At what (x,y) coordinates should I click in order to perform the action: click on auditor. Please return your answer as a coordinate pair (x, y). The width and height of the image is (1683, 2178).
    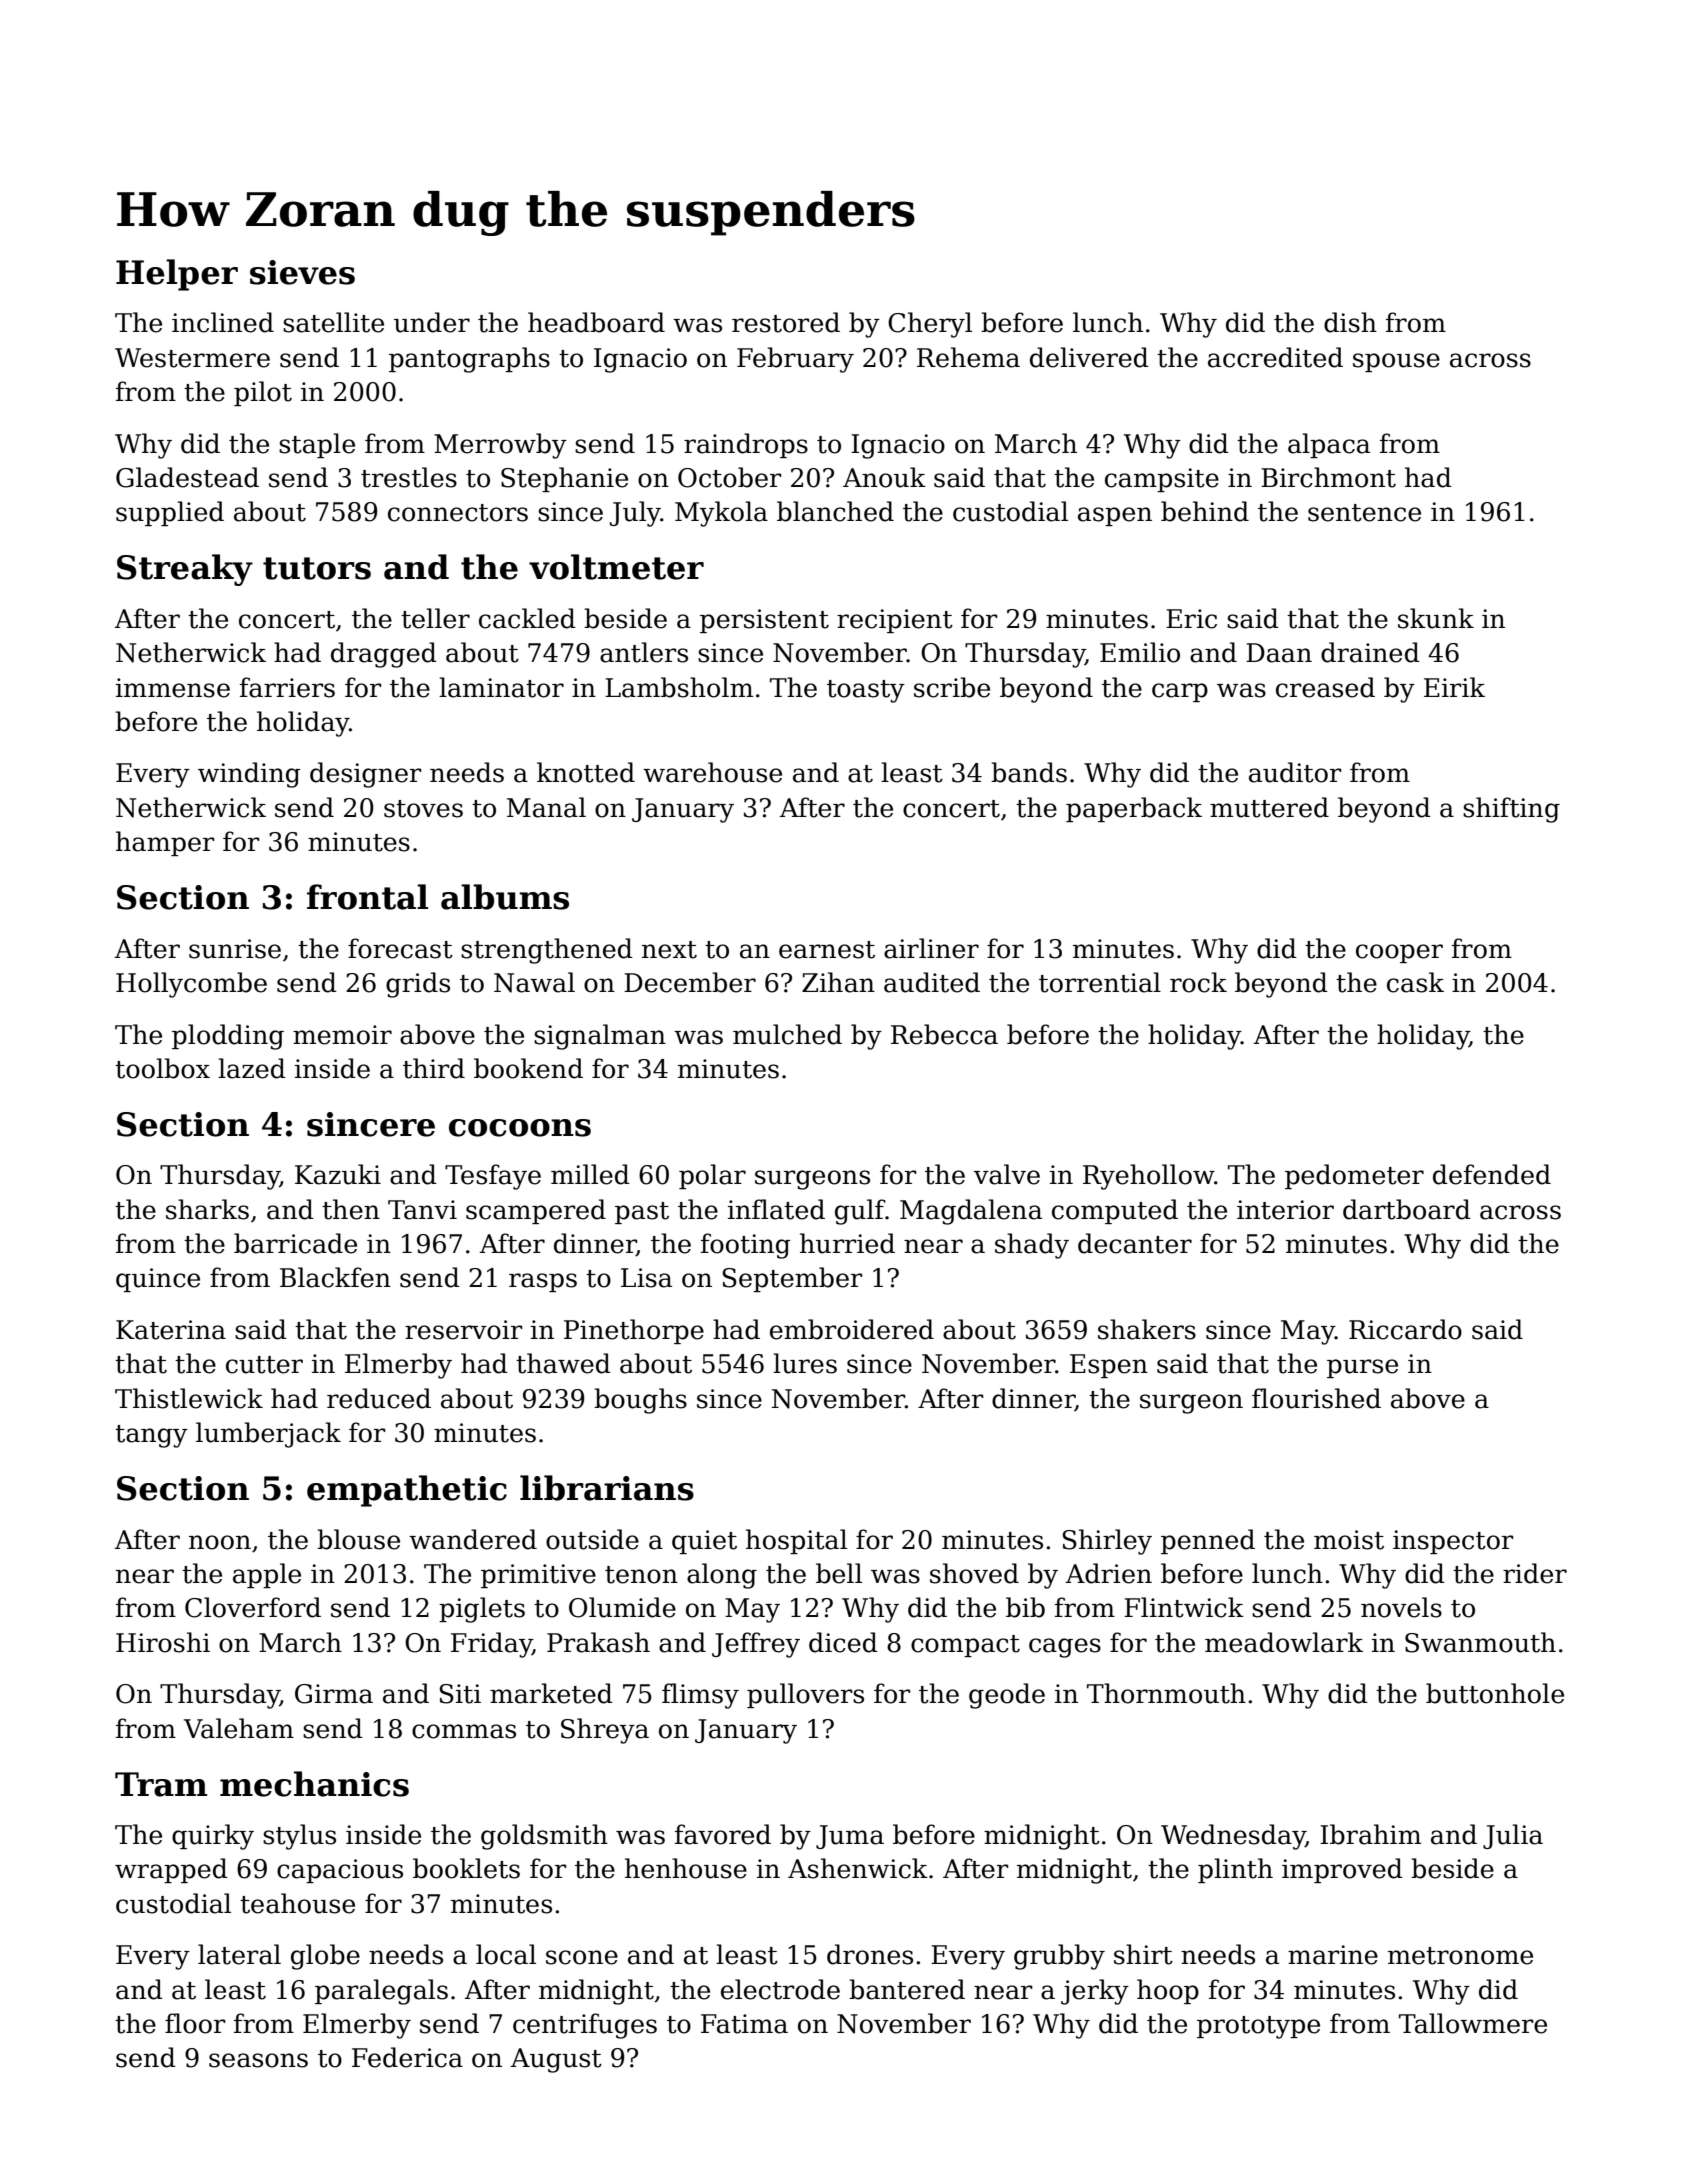
    Looking at the image, I should click on (1295, 772).
